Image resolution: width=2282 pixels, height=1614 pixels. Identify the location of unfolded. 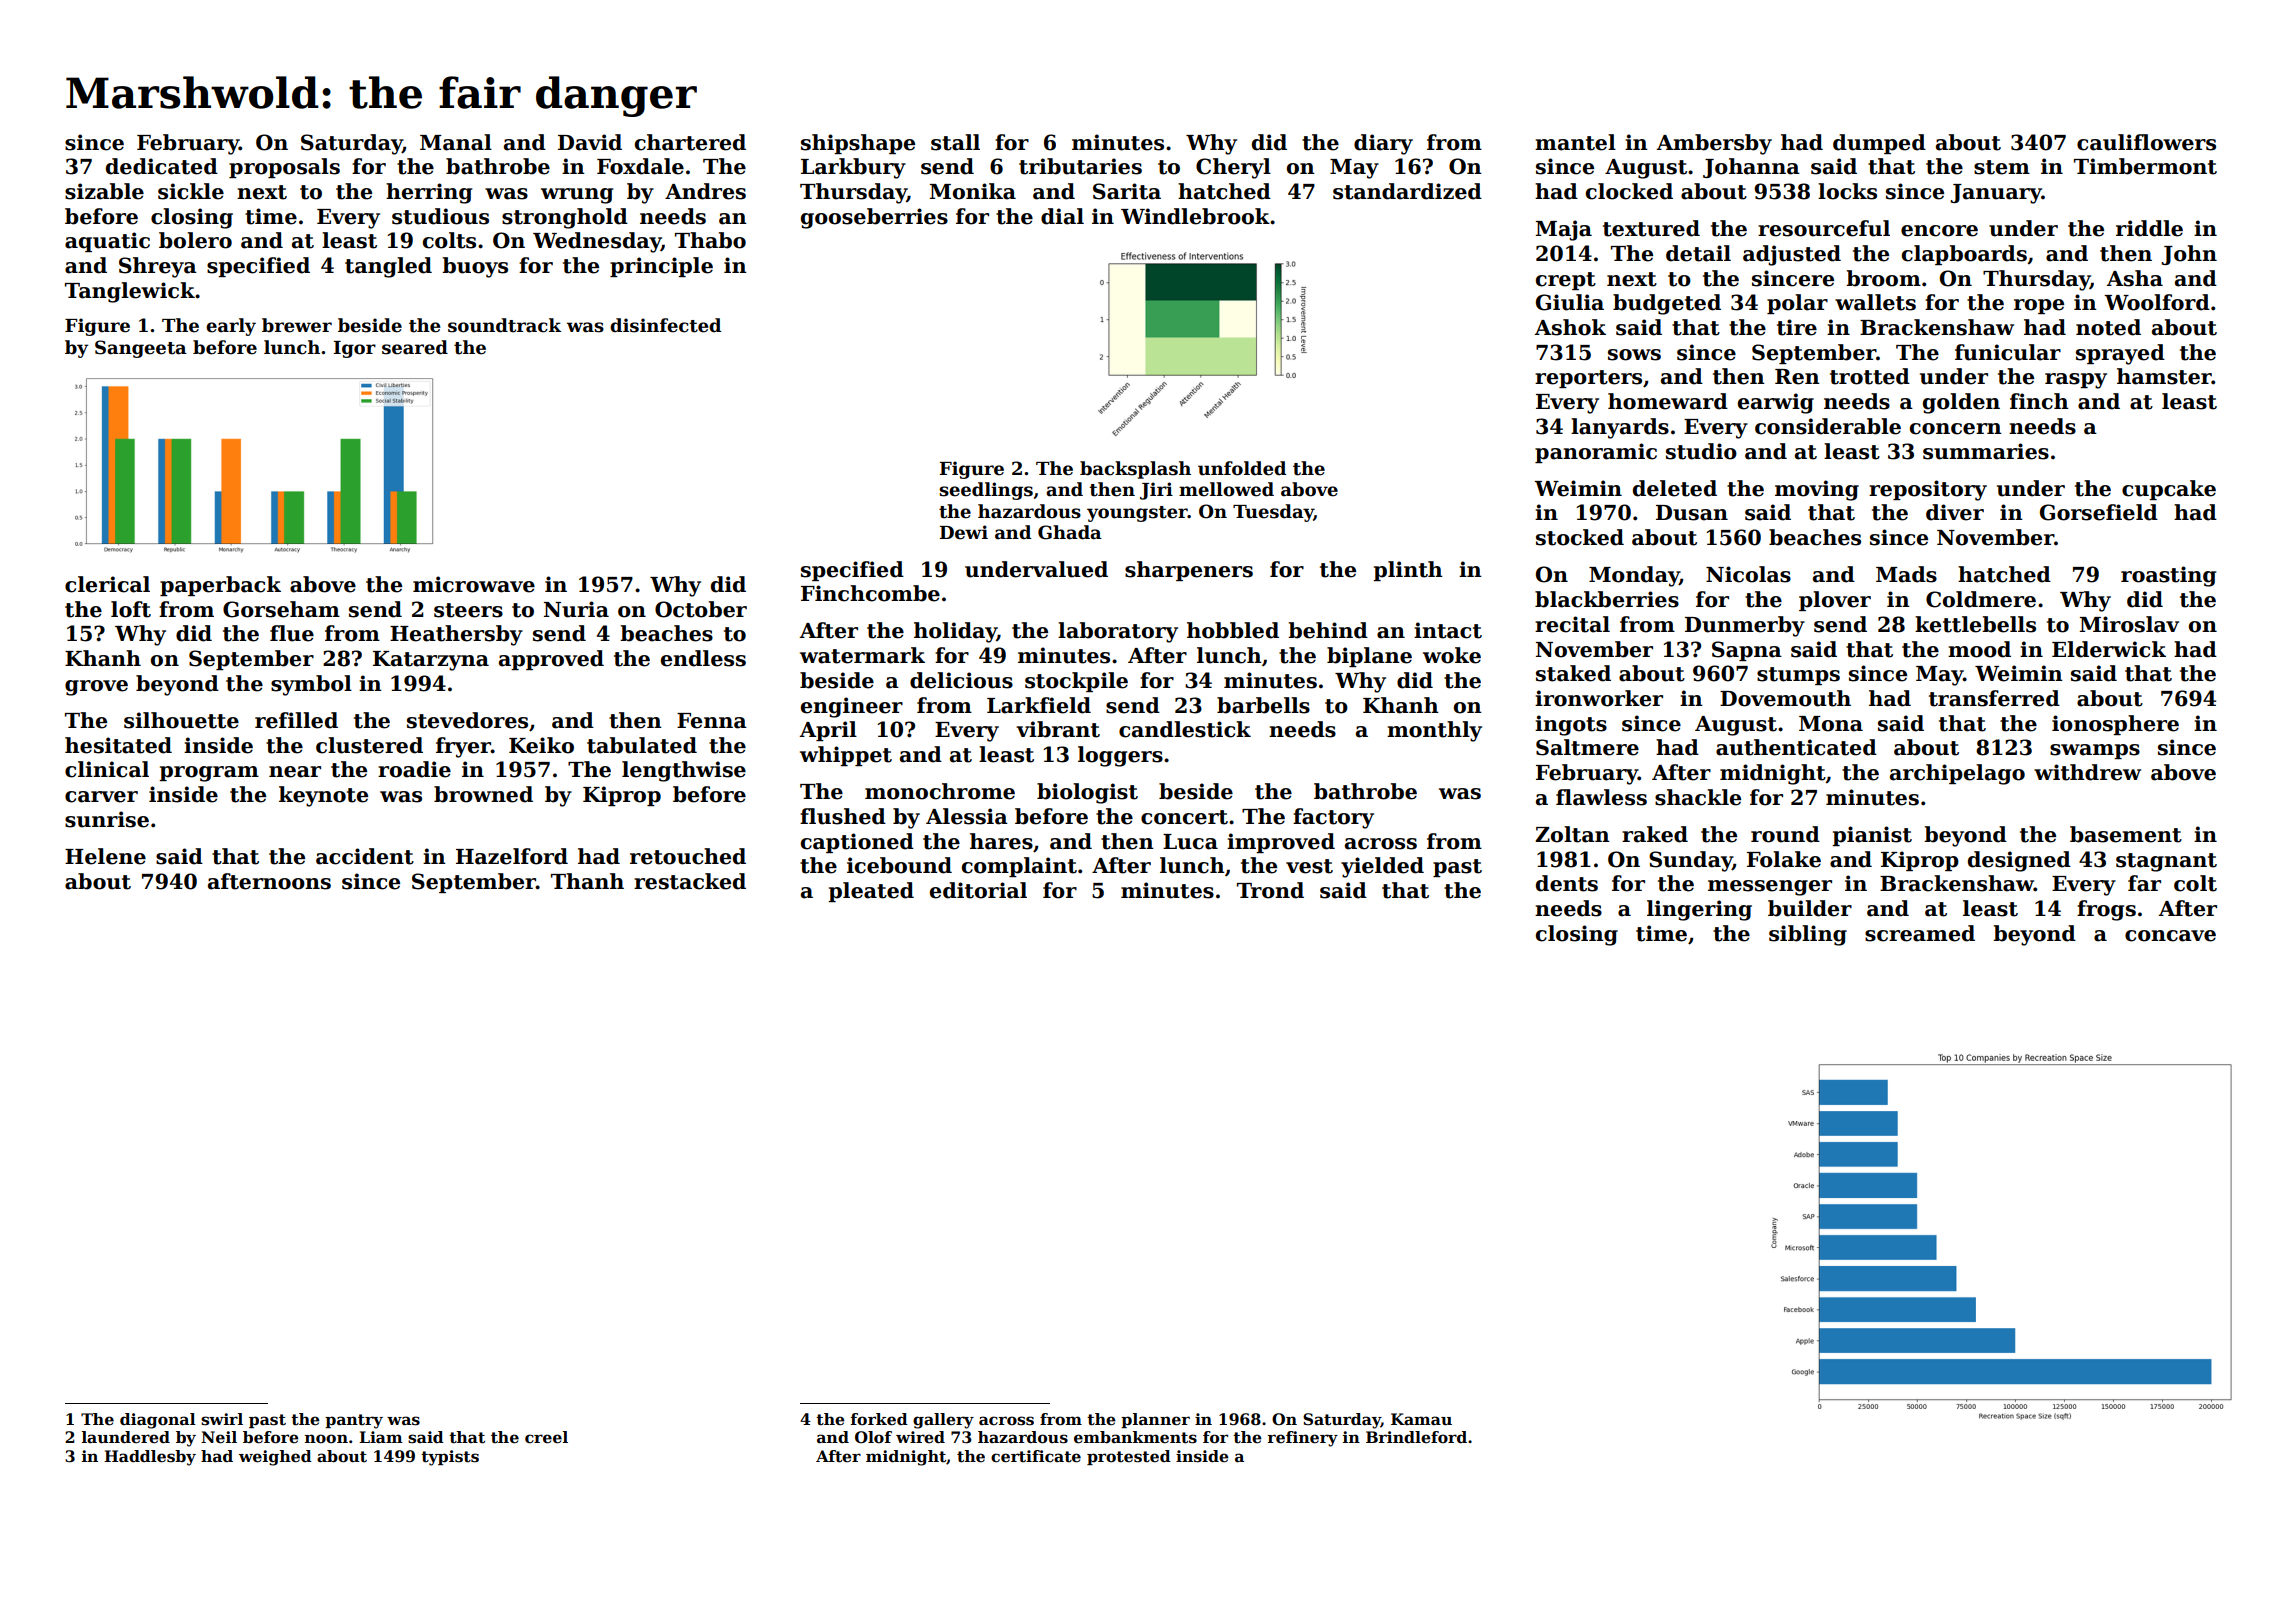
(1242, 468).
